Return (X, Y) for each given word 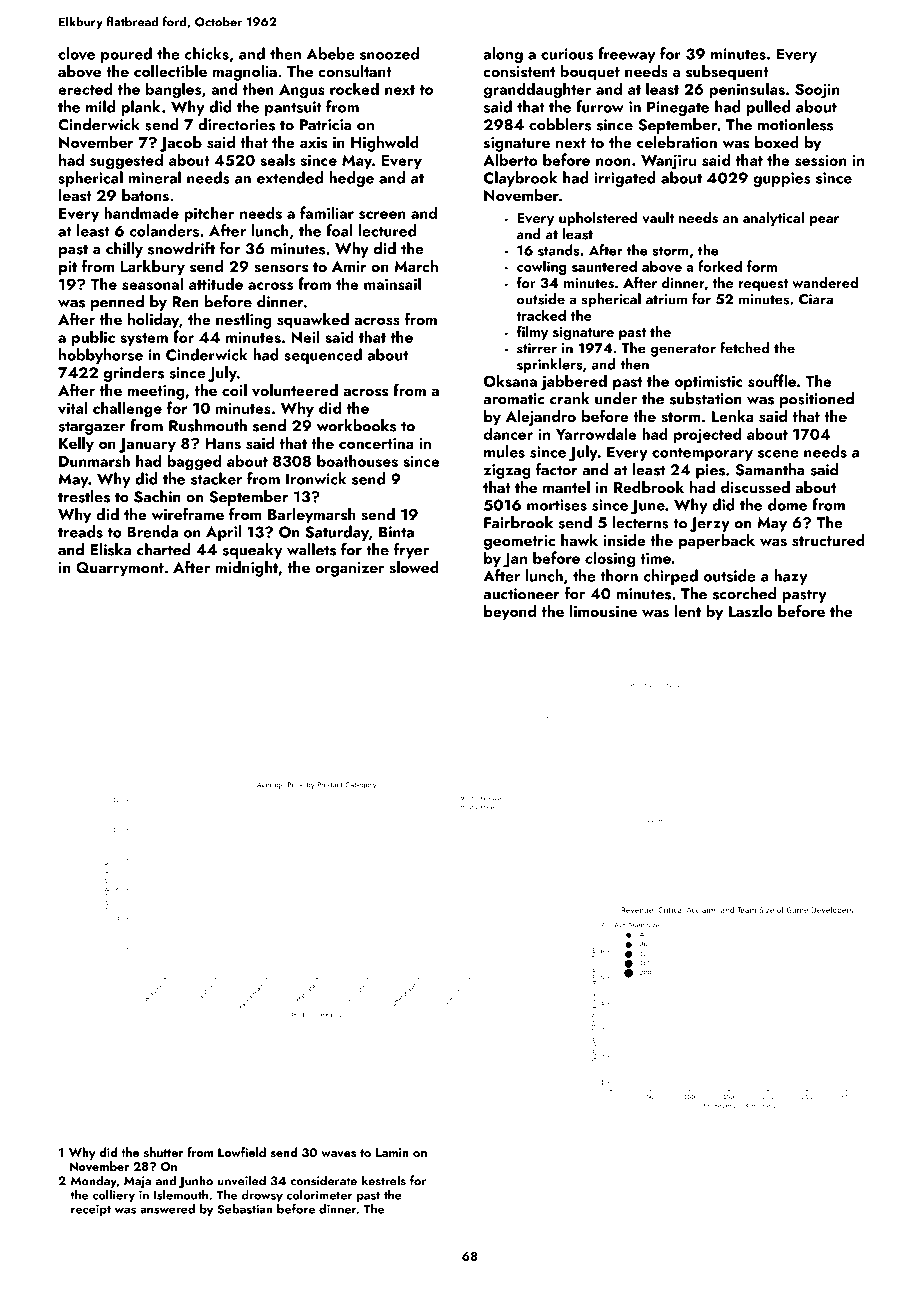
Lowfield (242, 1152)
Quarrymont (120, 569)
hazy (790, 577)
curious (567, 54)
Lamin (392, 1152)
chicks (207, 53)
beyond (510, 613)
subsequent (727, 73)
